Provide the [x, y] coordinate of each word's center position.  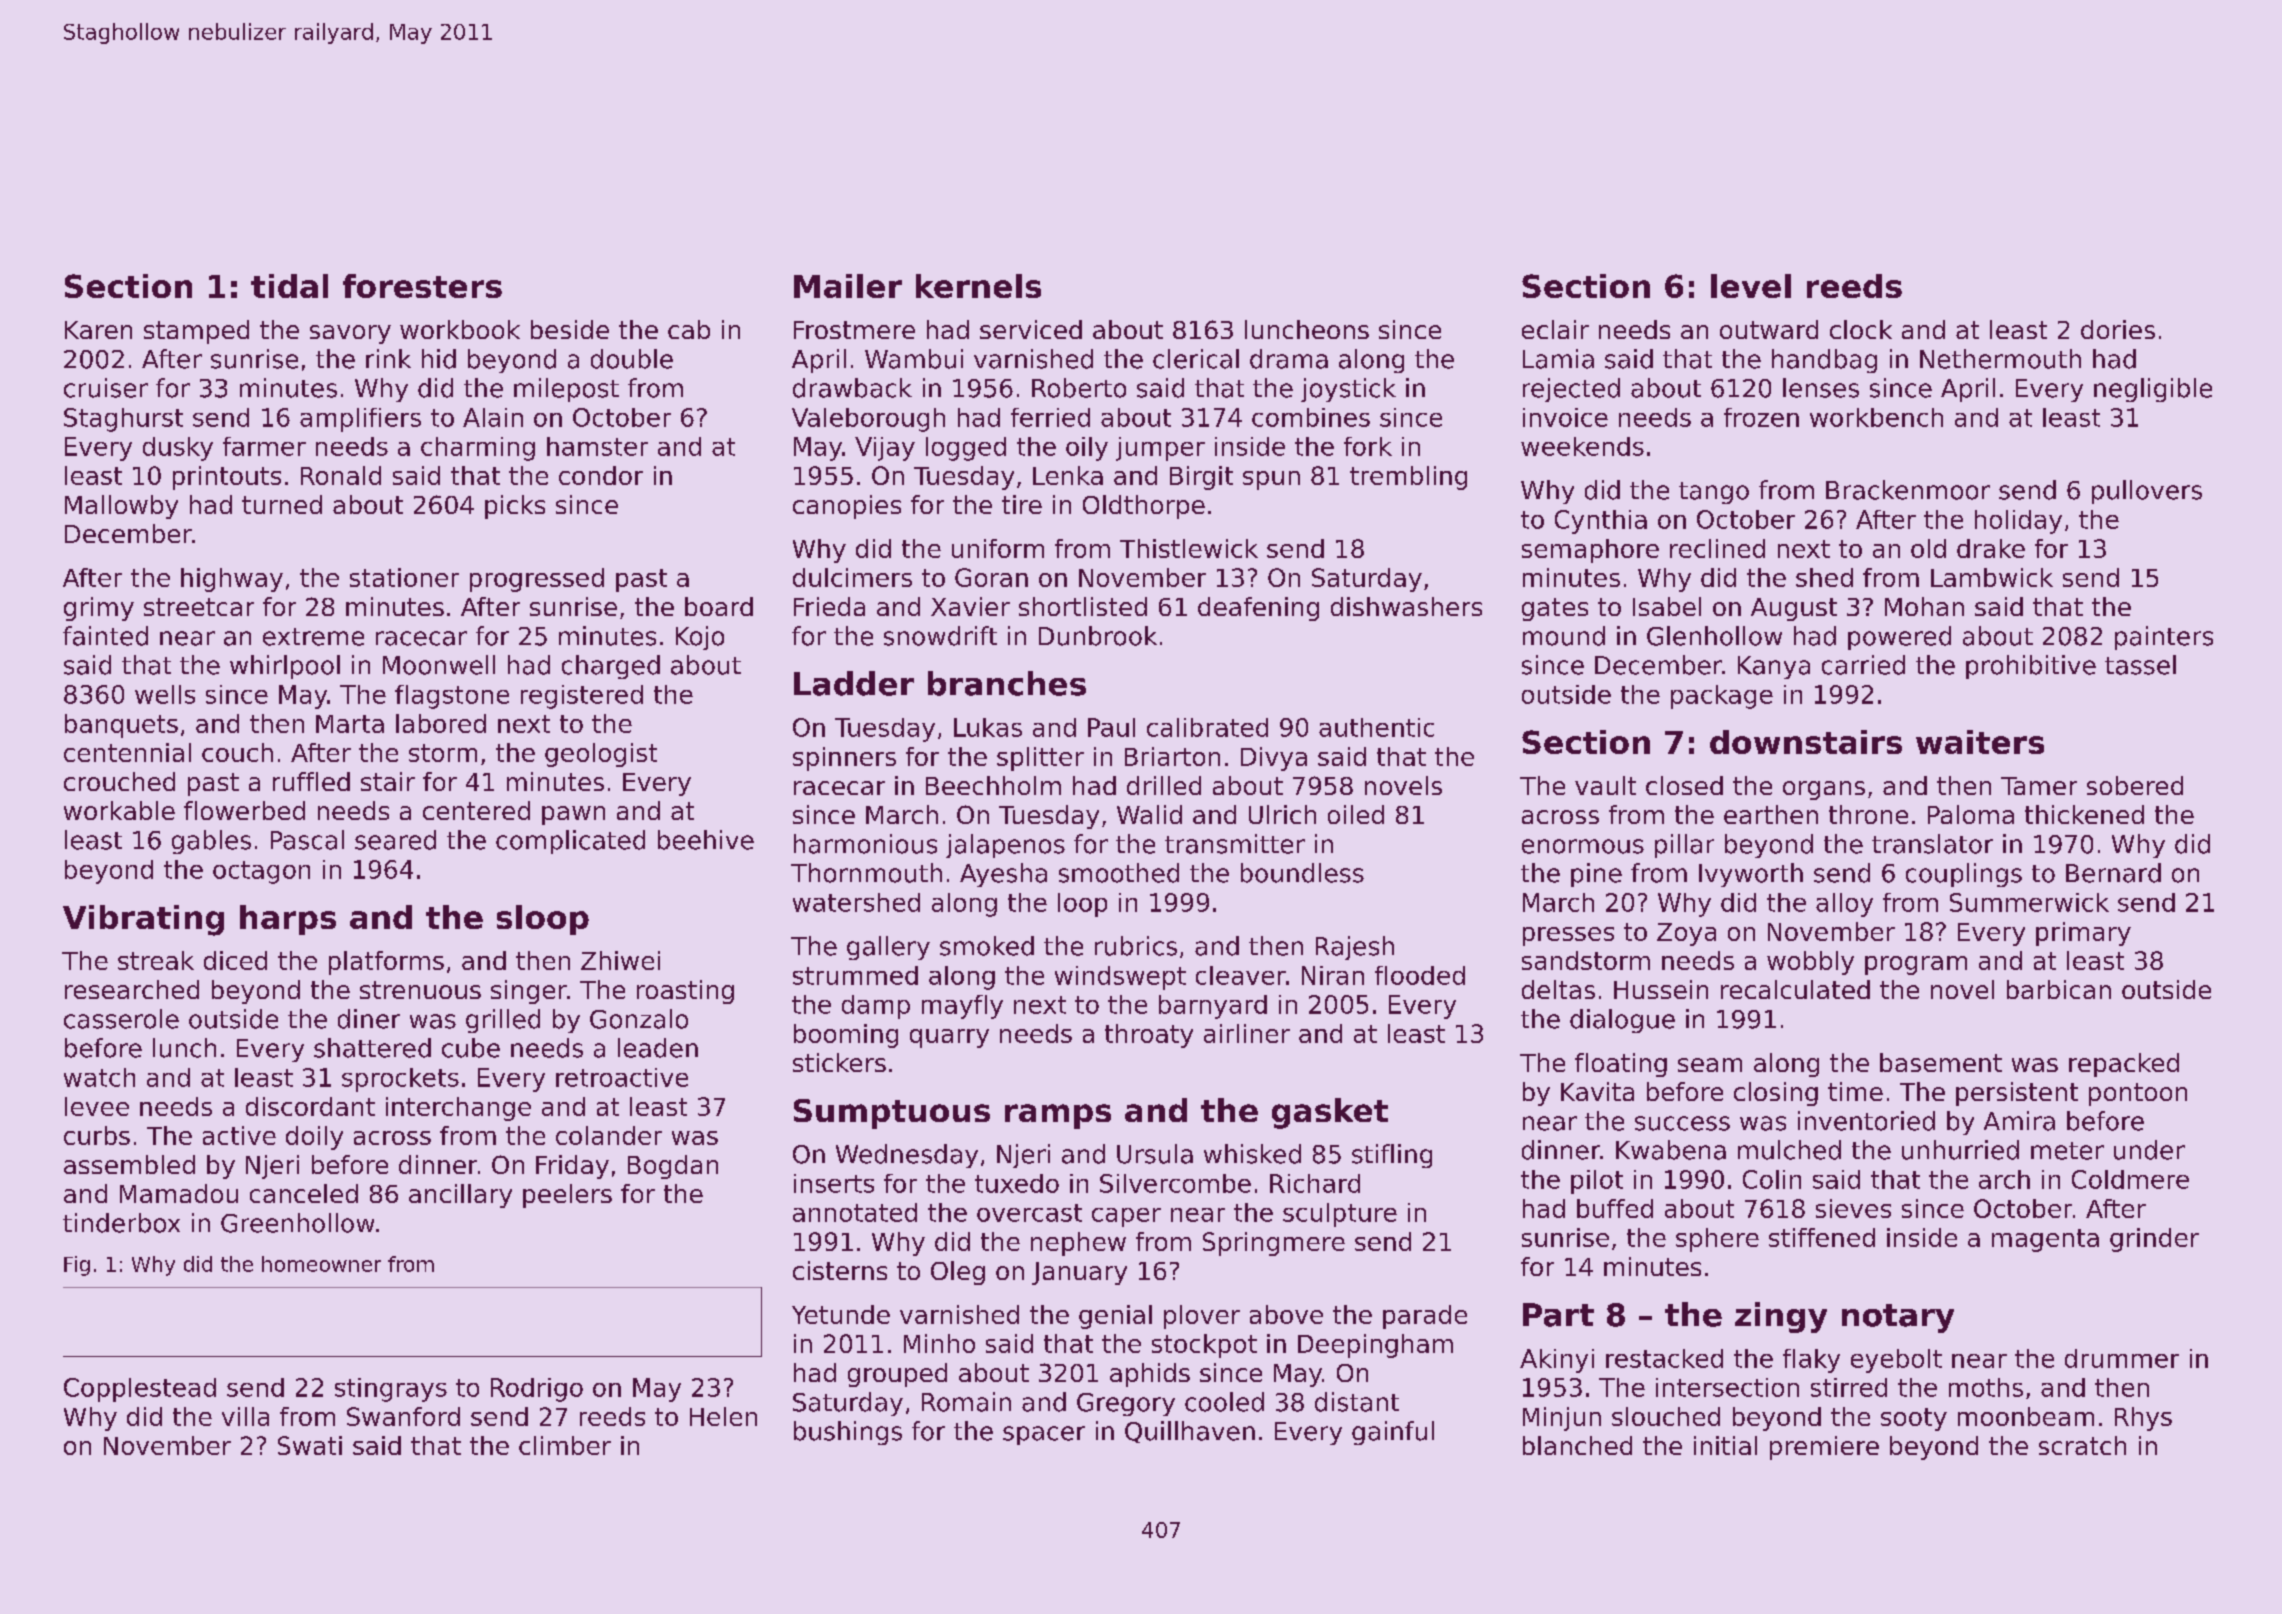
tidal [289, 286]
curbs [97, 1135]
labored [441, 723]
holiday [2018, 522]
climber [565, 1445]
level [1751, 286]
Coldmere [2130, 1179]
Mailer [848, 286]
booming [846, 1036]
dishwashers [1406, 606]
